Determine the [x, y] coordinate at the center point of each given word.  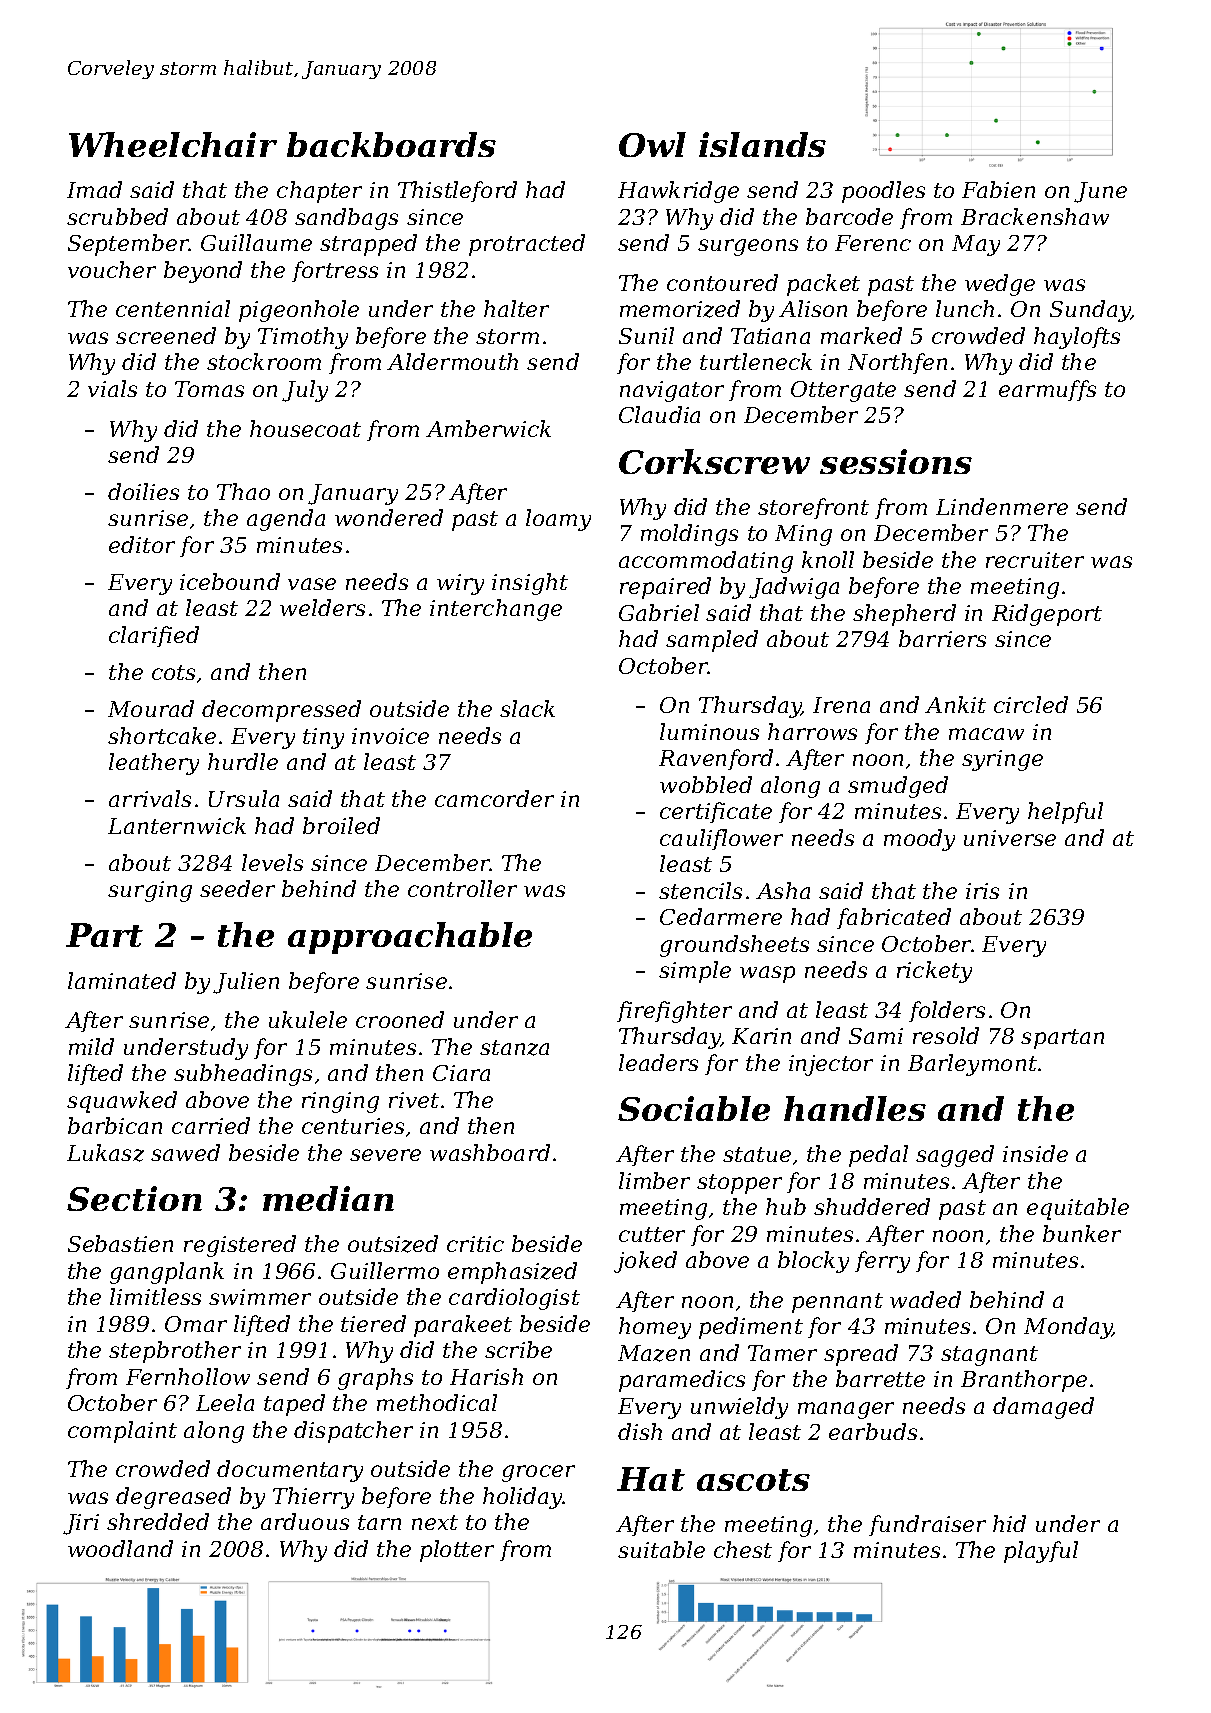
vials [112, 388]
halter [516, 308]
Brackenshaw [1035, 216]
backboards [391, 144]
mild [91, 1046]
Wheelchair [173, 144]
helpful [1065, 813]
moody [919, 840]
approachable [410, 938]
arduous [305, 1521]
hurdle [243, 761]
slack [527, 708]
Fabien [998, 189]
